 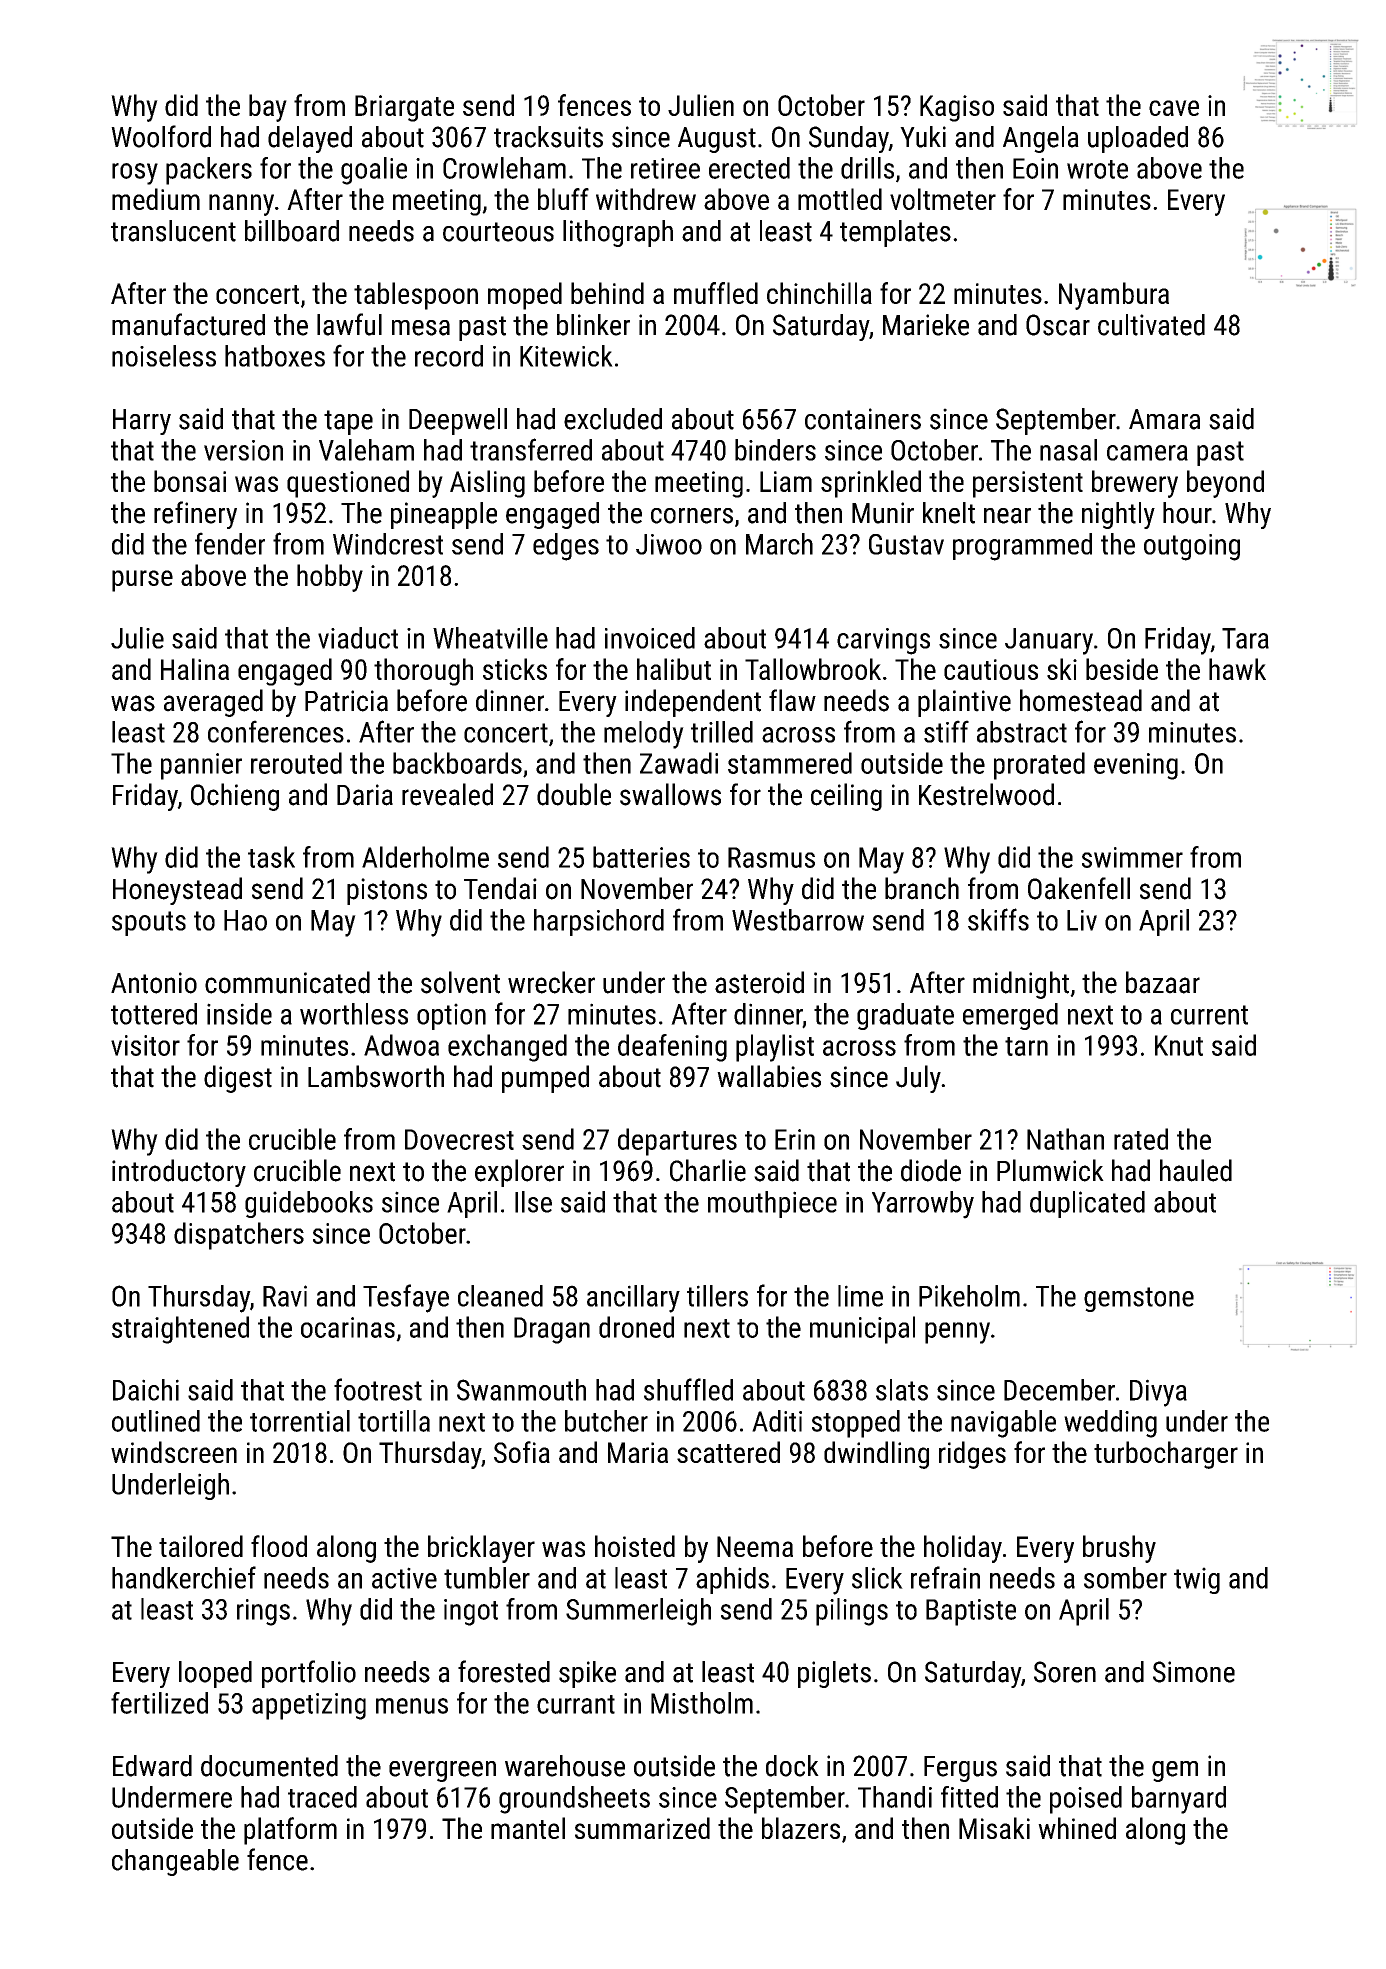 I want to click on cave, so click(x=1174, y=108).
